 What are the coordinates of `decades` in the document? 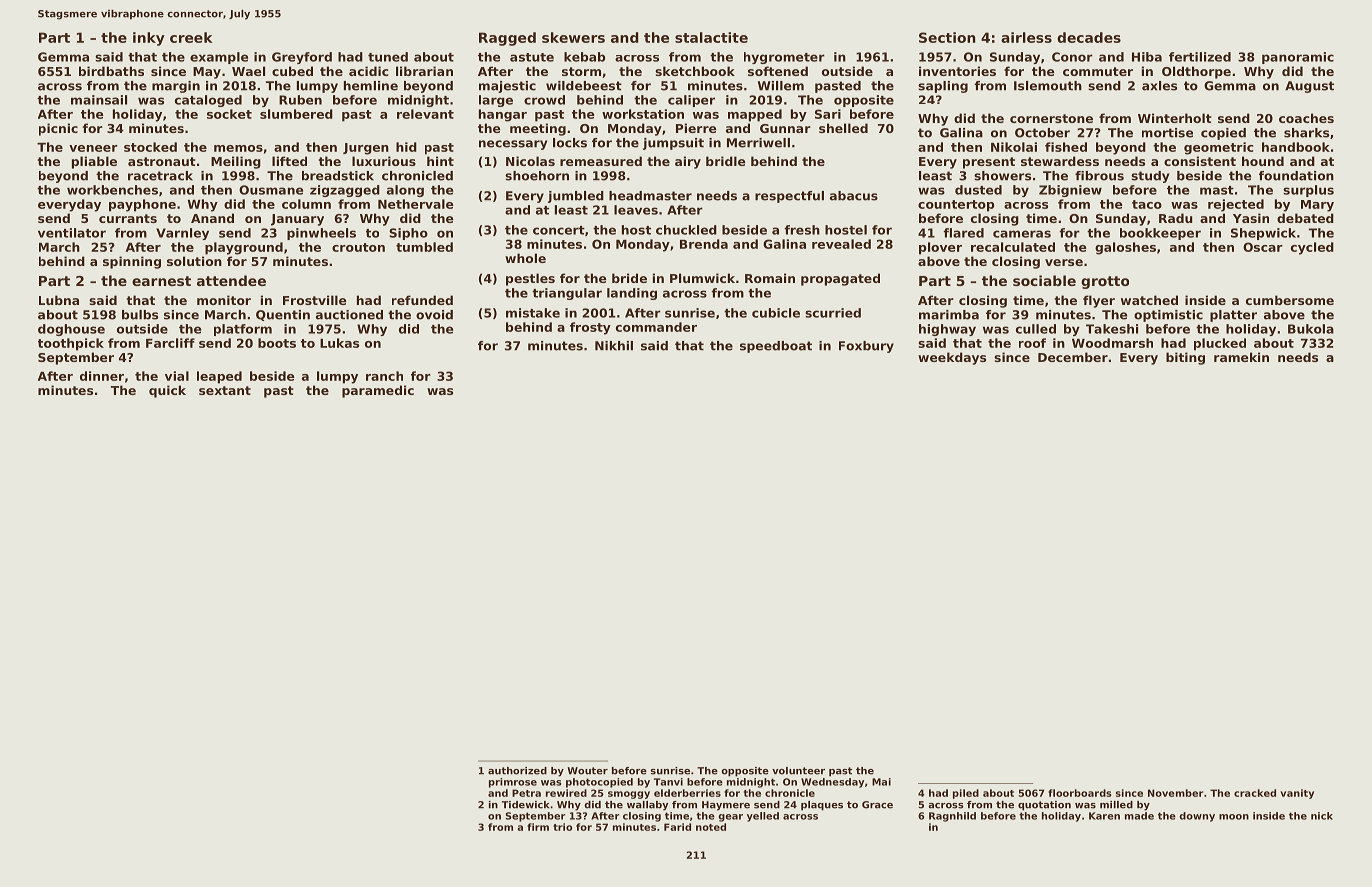 It's located at (1089, 37).
